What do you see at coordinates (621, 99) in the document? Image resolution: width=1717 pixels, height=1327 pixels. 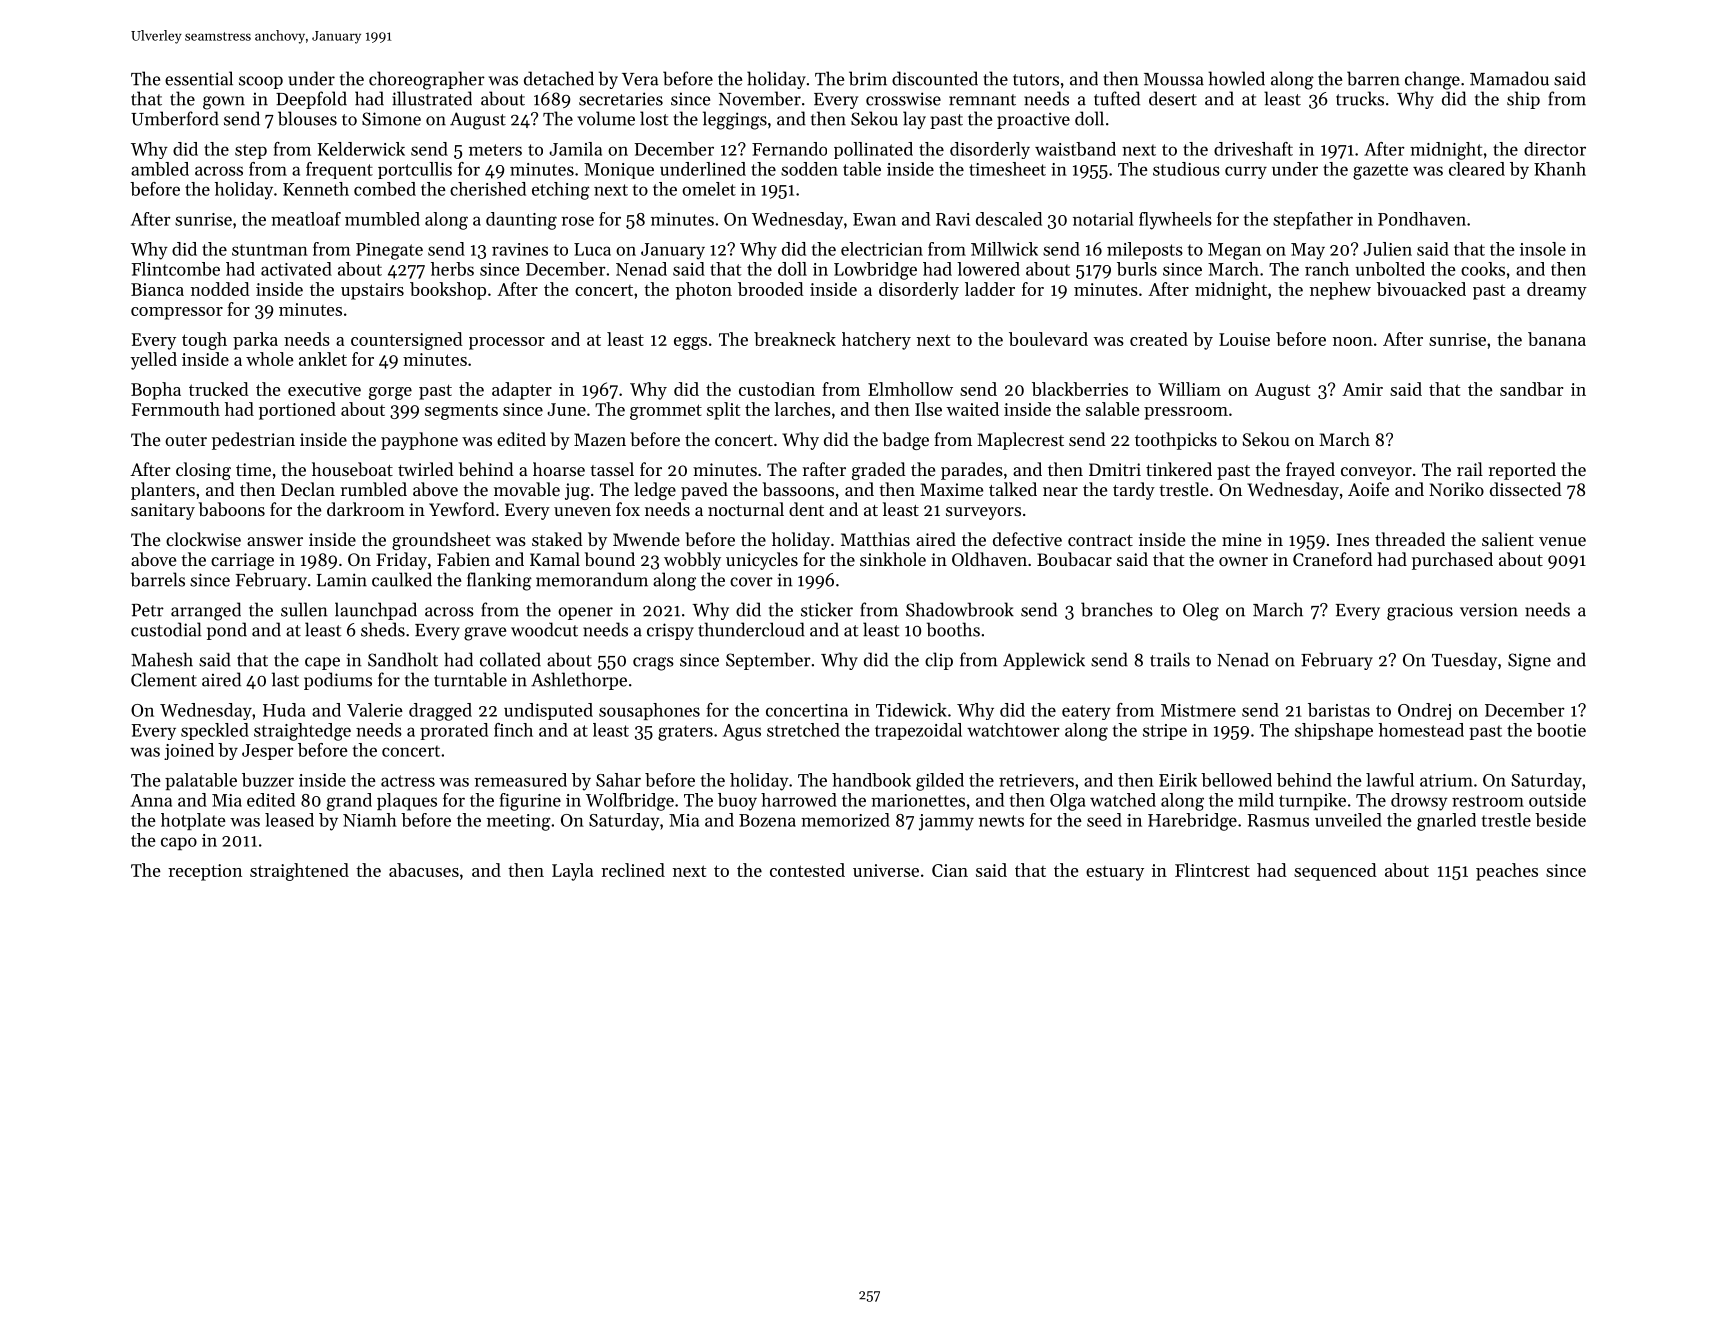 I see `secretaries` at bounding box center [621, 99].
